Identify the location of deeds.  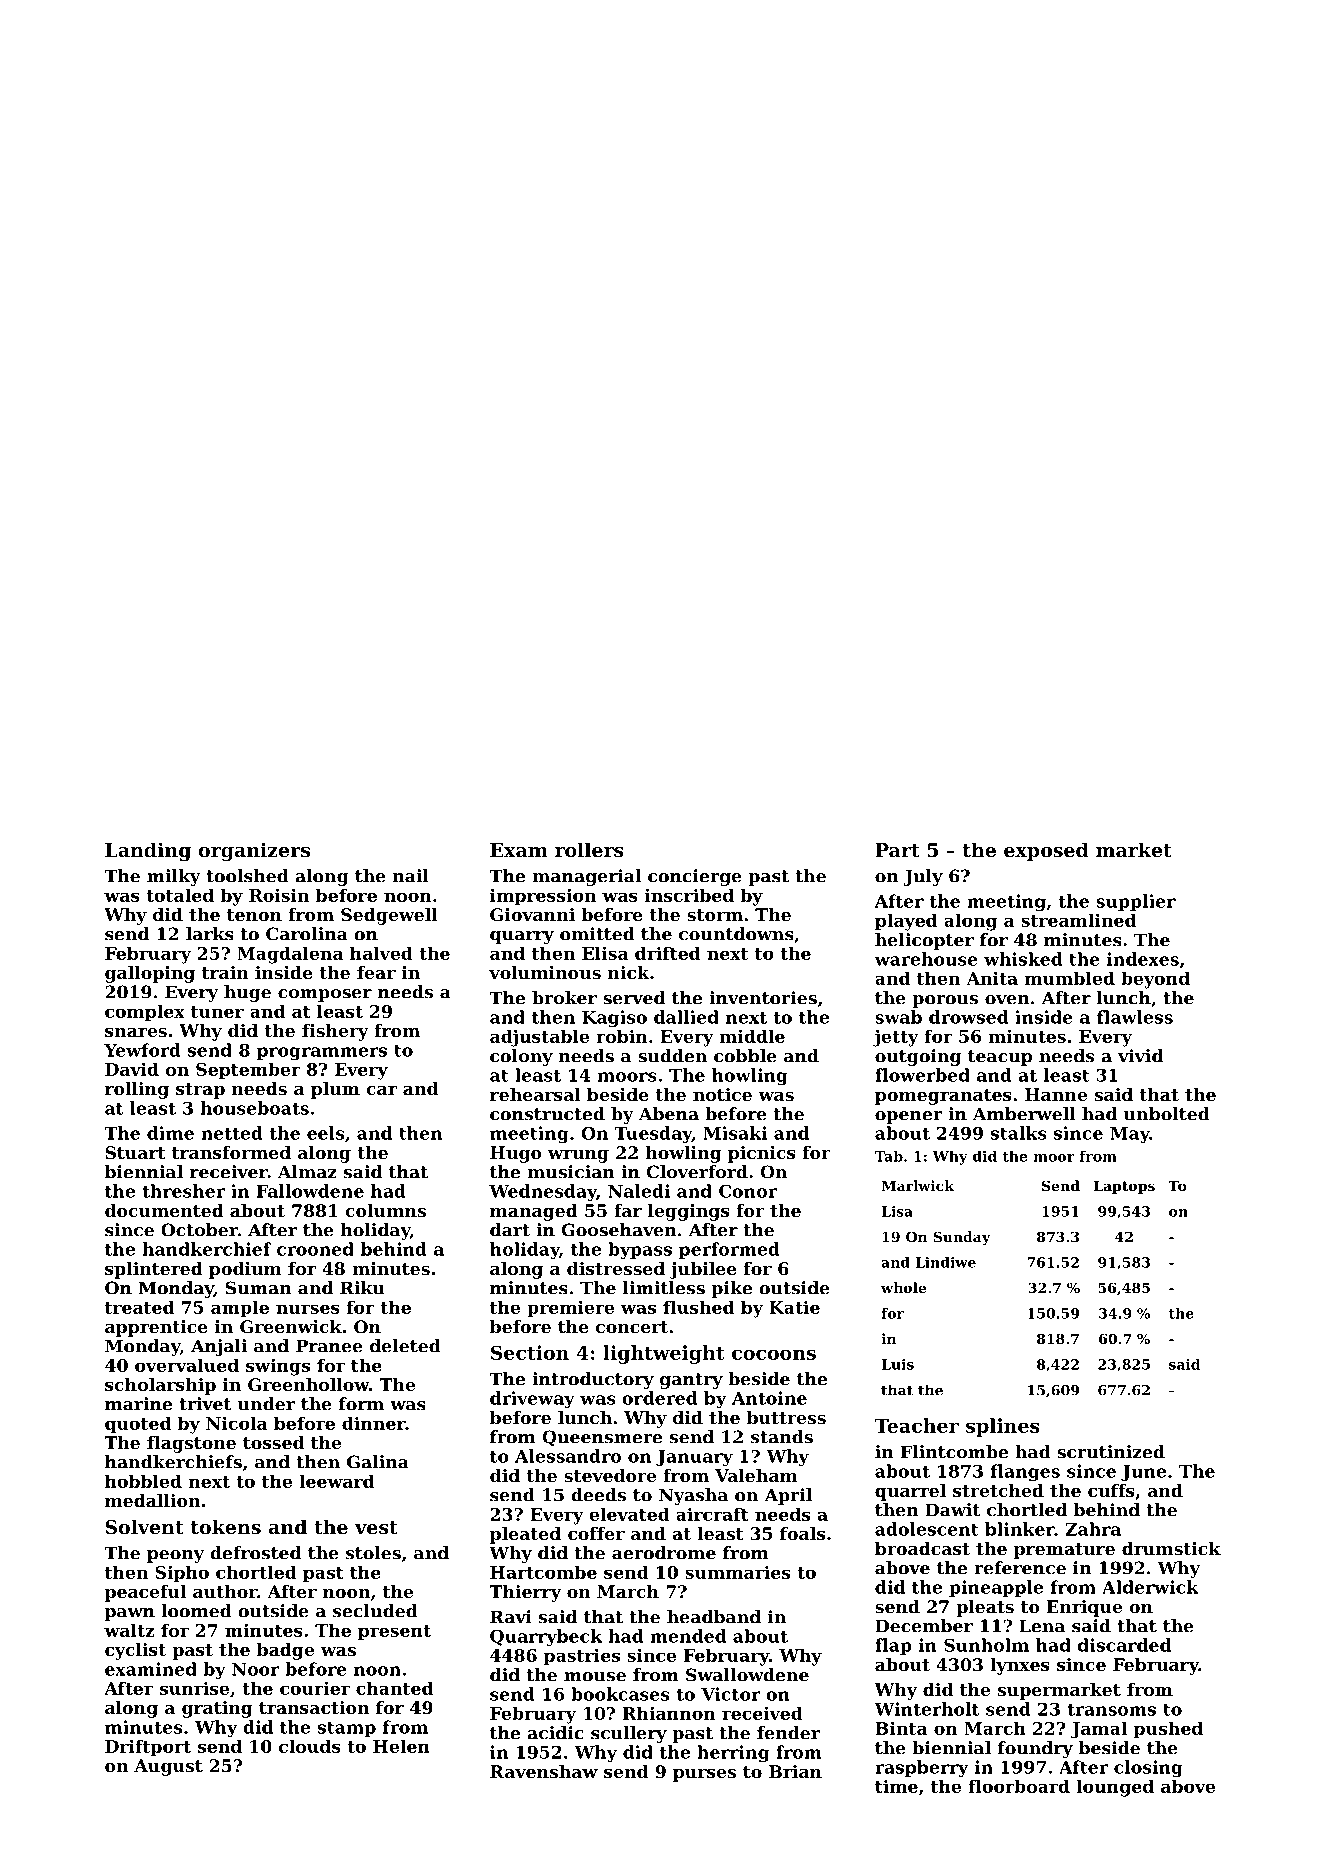
(598, 1495).
